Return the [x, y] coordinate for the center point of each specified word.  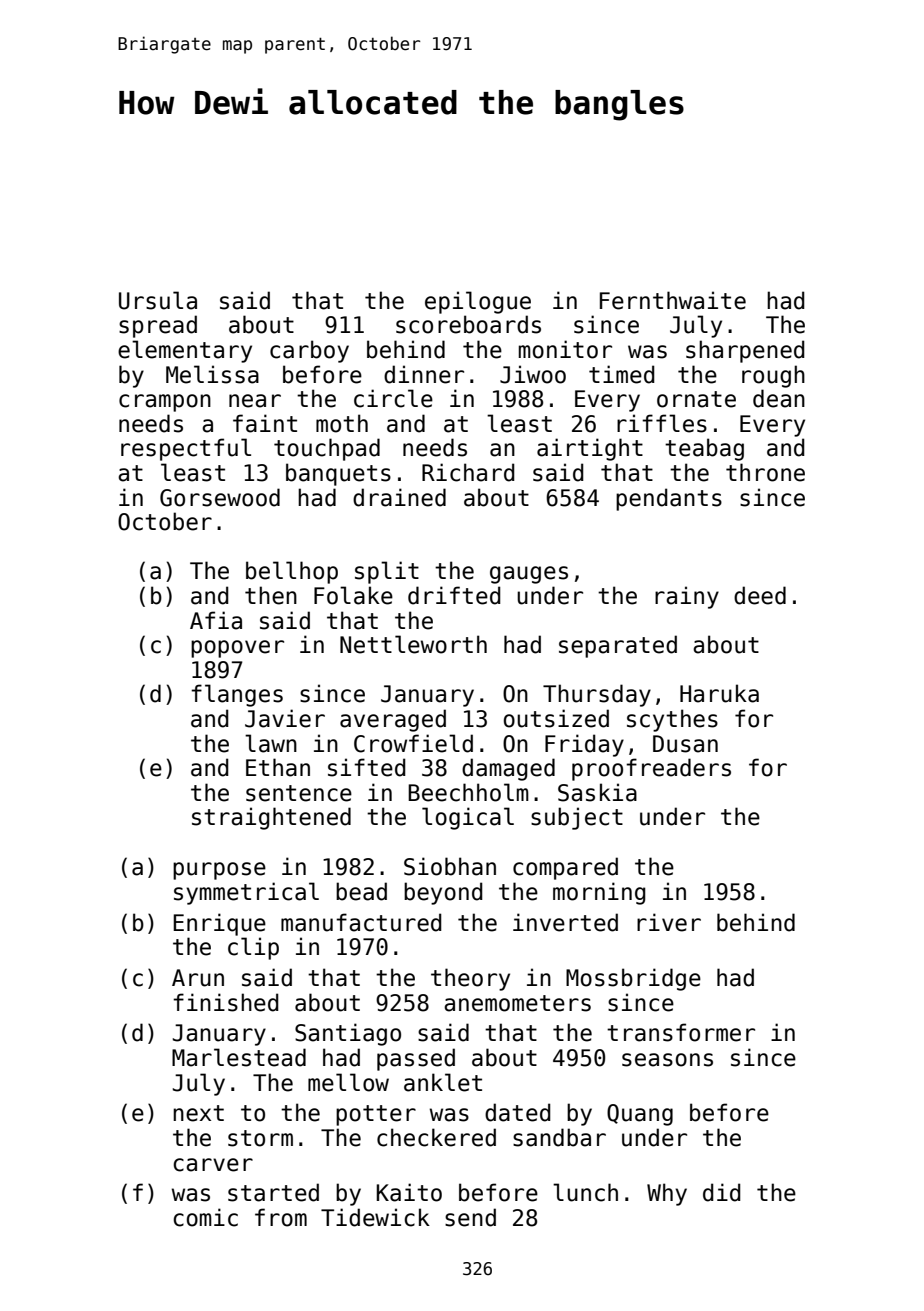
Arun [198, 978]
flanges [237, 695]
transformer [681, 1032]
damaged [508, 769]
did [722, 1192]
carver [213, 1165]
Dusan [685, 744]
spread [158, 326]
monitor [565, 349]
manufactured [361, 922]
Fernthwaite [673, 300]
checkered [436, 1137]
